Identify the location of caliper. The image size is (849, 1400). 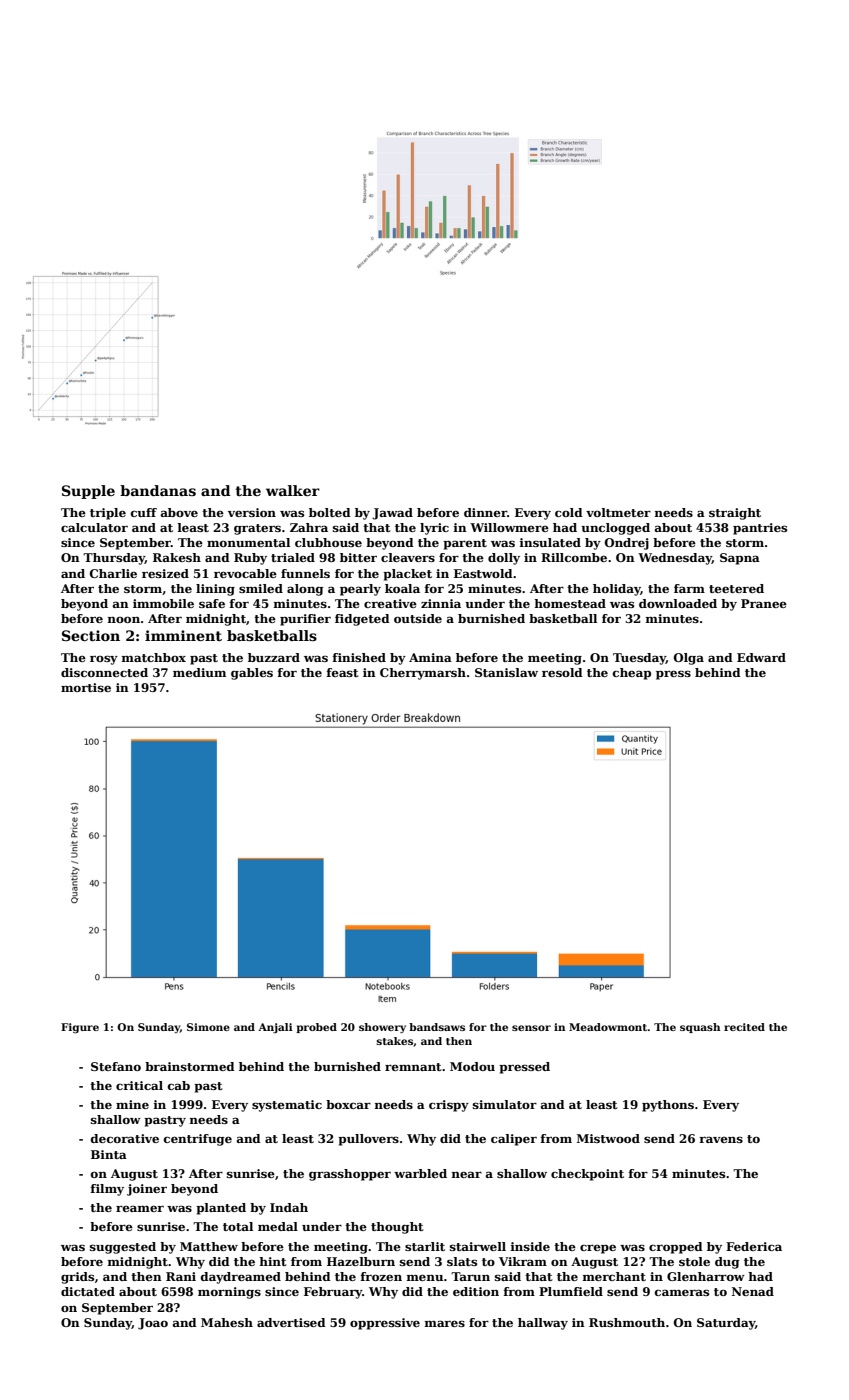
(514, 1140).
